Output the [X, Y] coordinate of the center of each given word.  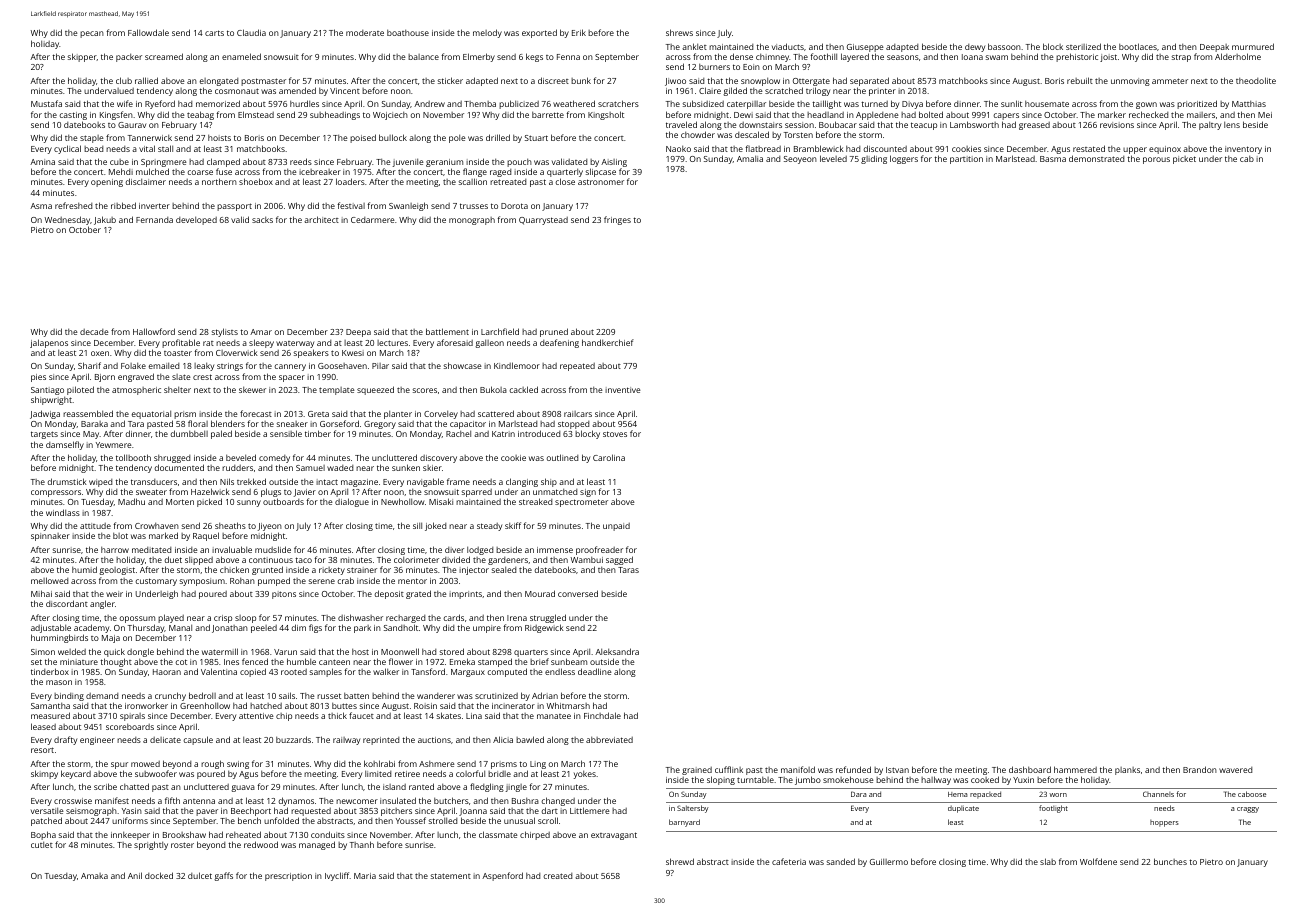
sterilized [1083, 46]
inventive [623, 390]
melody [487, 33]
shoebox [256, 181]
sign [588, 493]
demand [102, 696]
